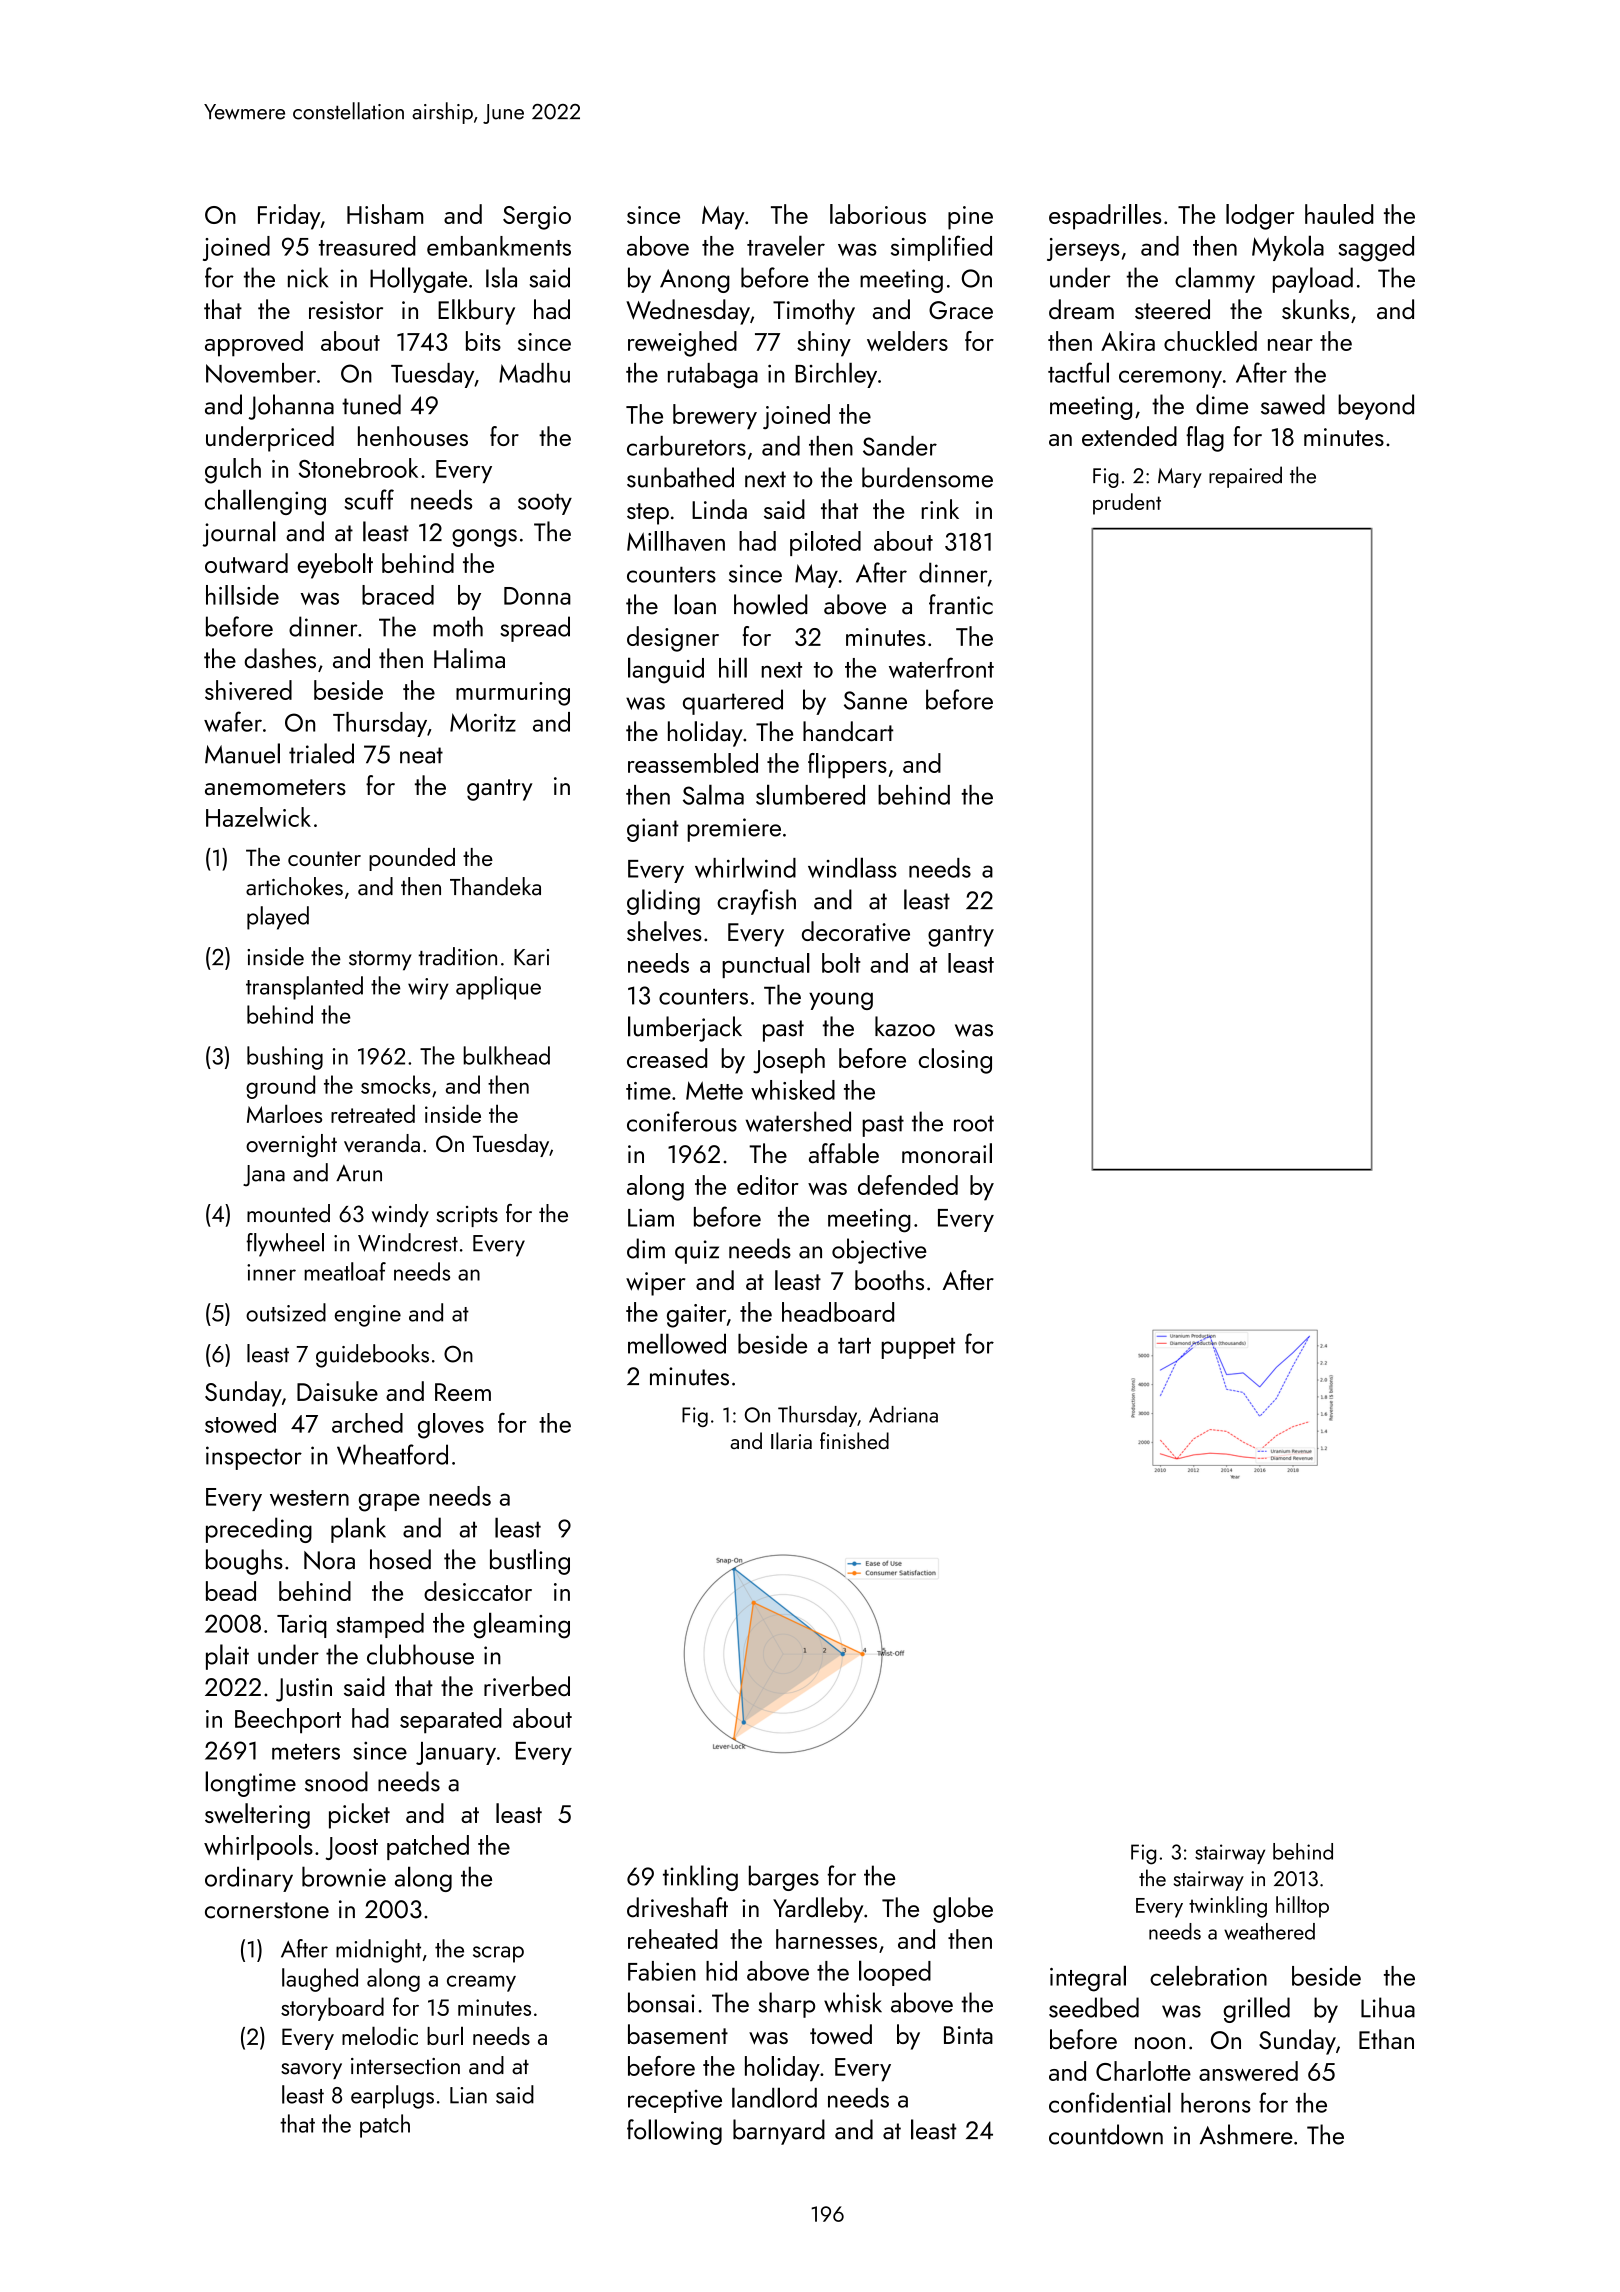 The image size is (1620, 2292). Describe the element at coordinates (468, 2095) in the screenshot. I see `Lian` at that location.
